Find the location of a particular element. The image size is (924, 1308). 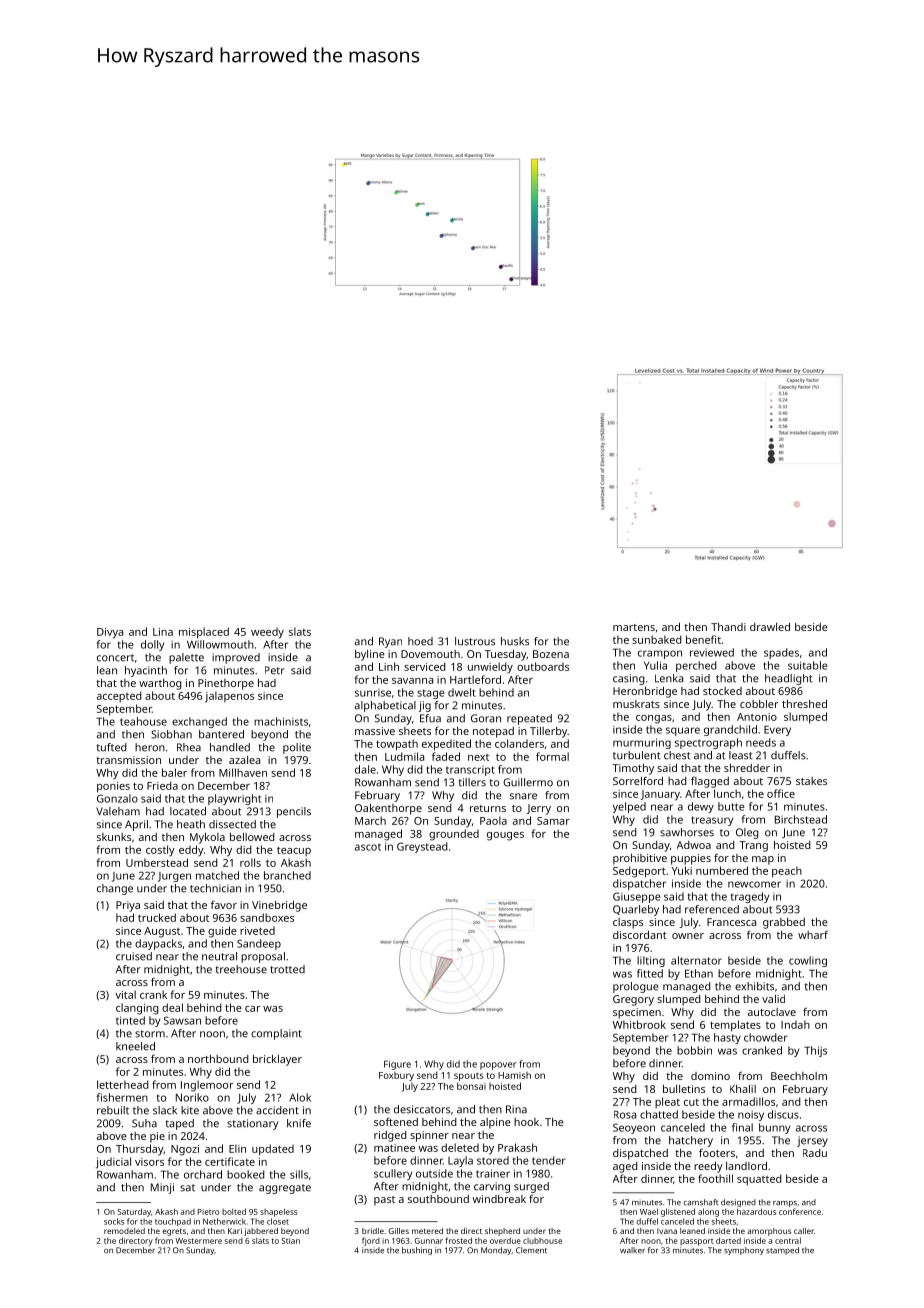

Trang is located at coordinates (753, 846).
